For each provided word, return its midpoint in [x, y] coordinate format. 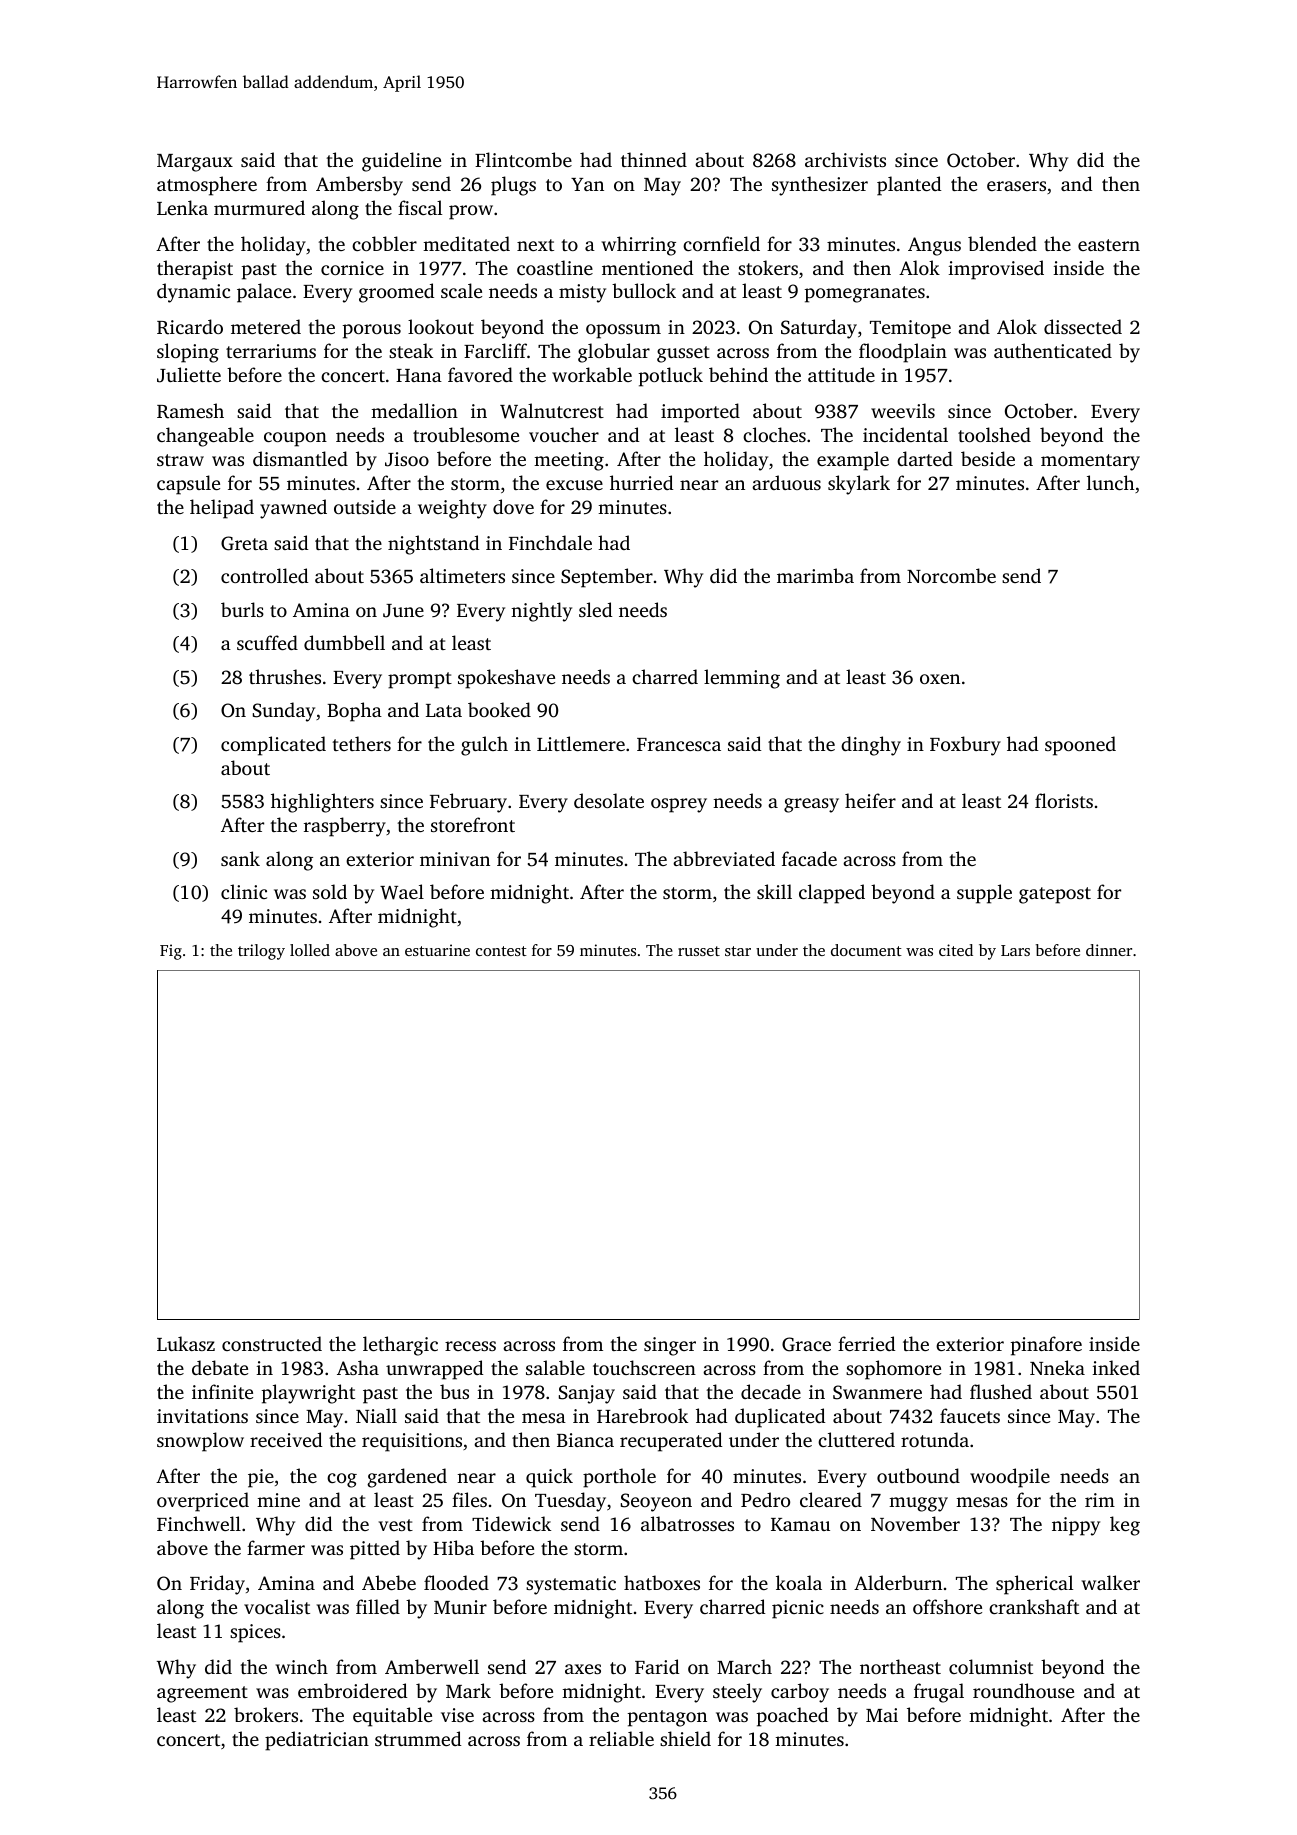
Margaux [195, 163]
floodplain [903, 353]
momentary [1090, 462]
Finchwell [199, 1523]
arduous [786, 482]
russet [699, 951]
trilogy [261, 952]
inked [1116, 1367]
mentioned [647, 267]
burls [242, 609]
